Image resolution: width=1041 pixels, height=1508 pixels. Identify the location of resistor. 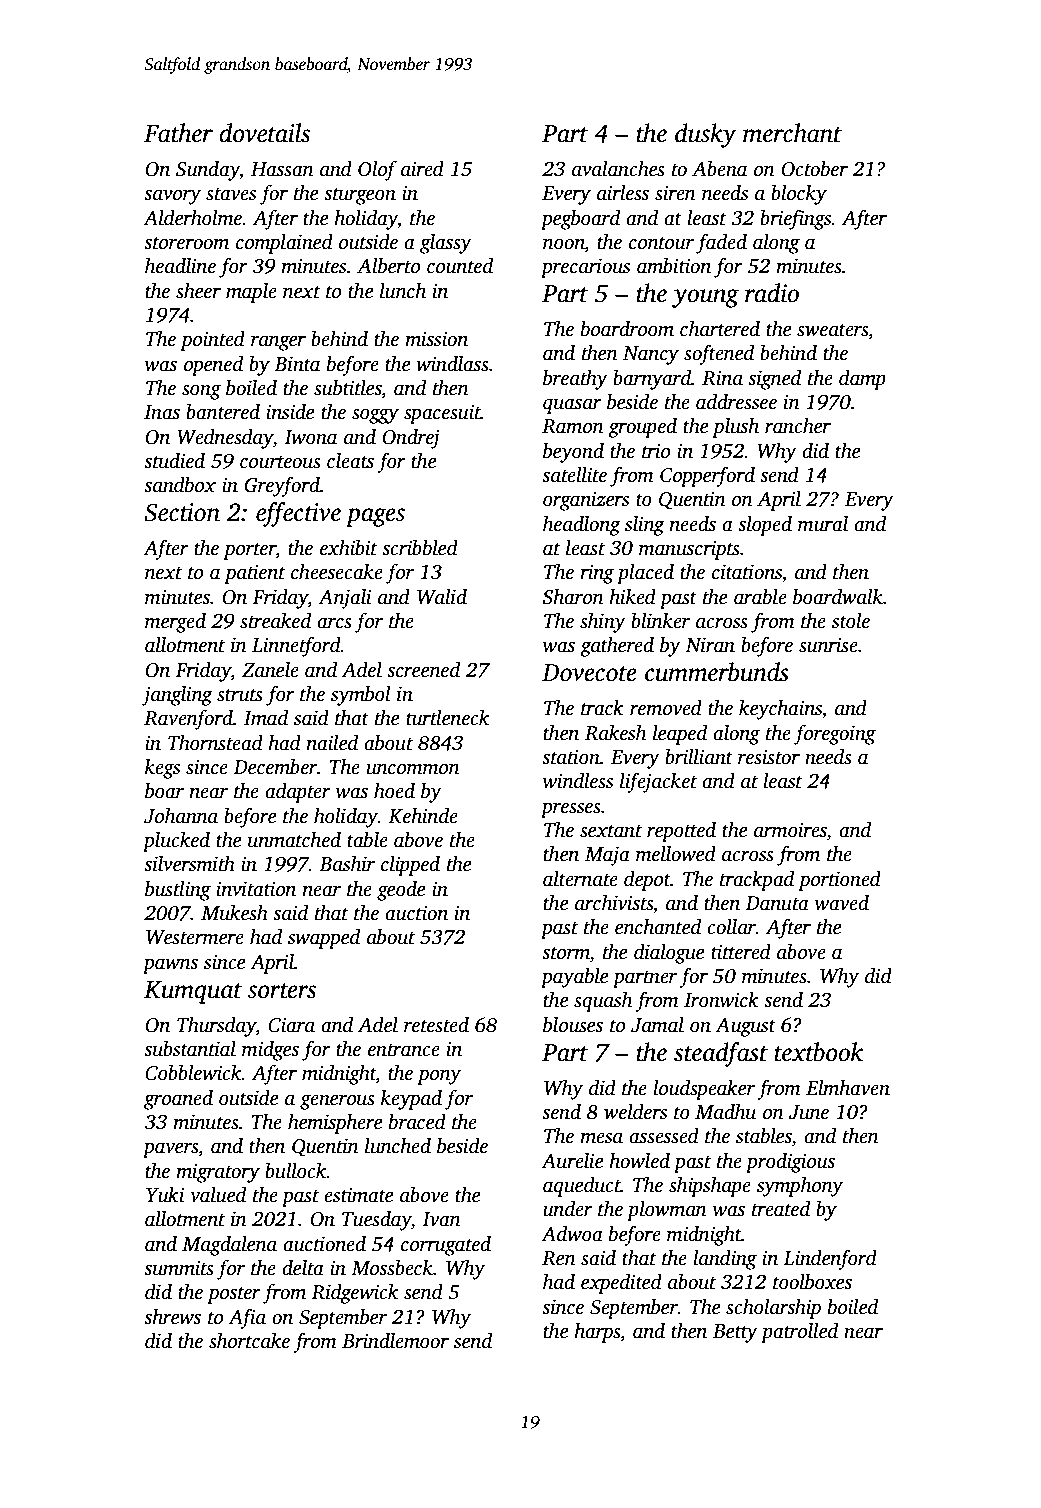
(769, 757).
